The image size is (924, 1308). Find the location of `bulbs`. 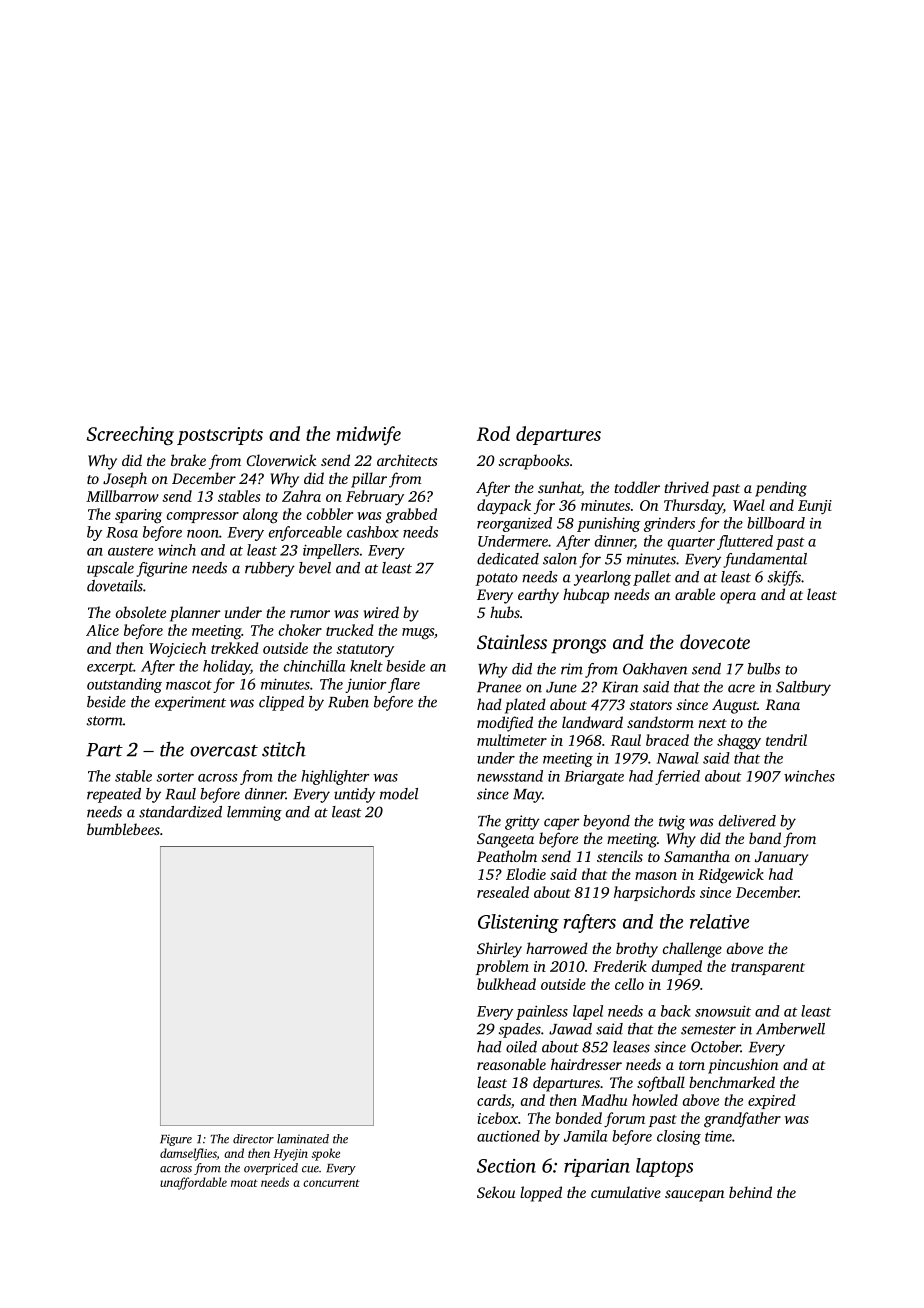

bulbs is located at coordinates (763, 669).
